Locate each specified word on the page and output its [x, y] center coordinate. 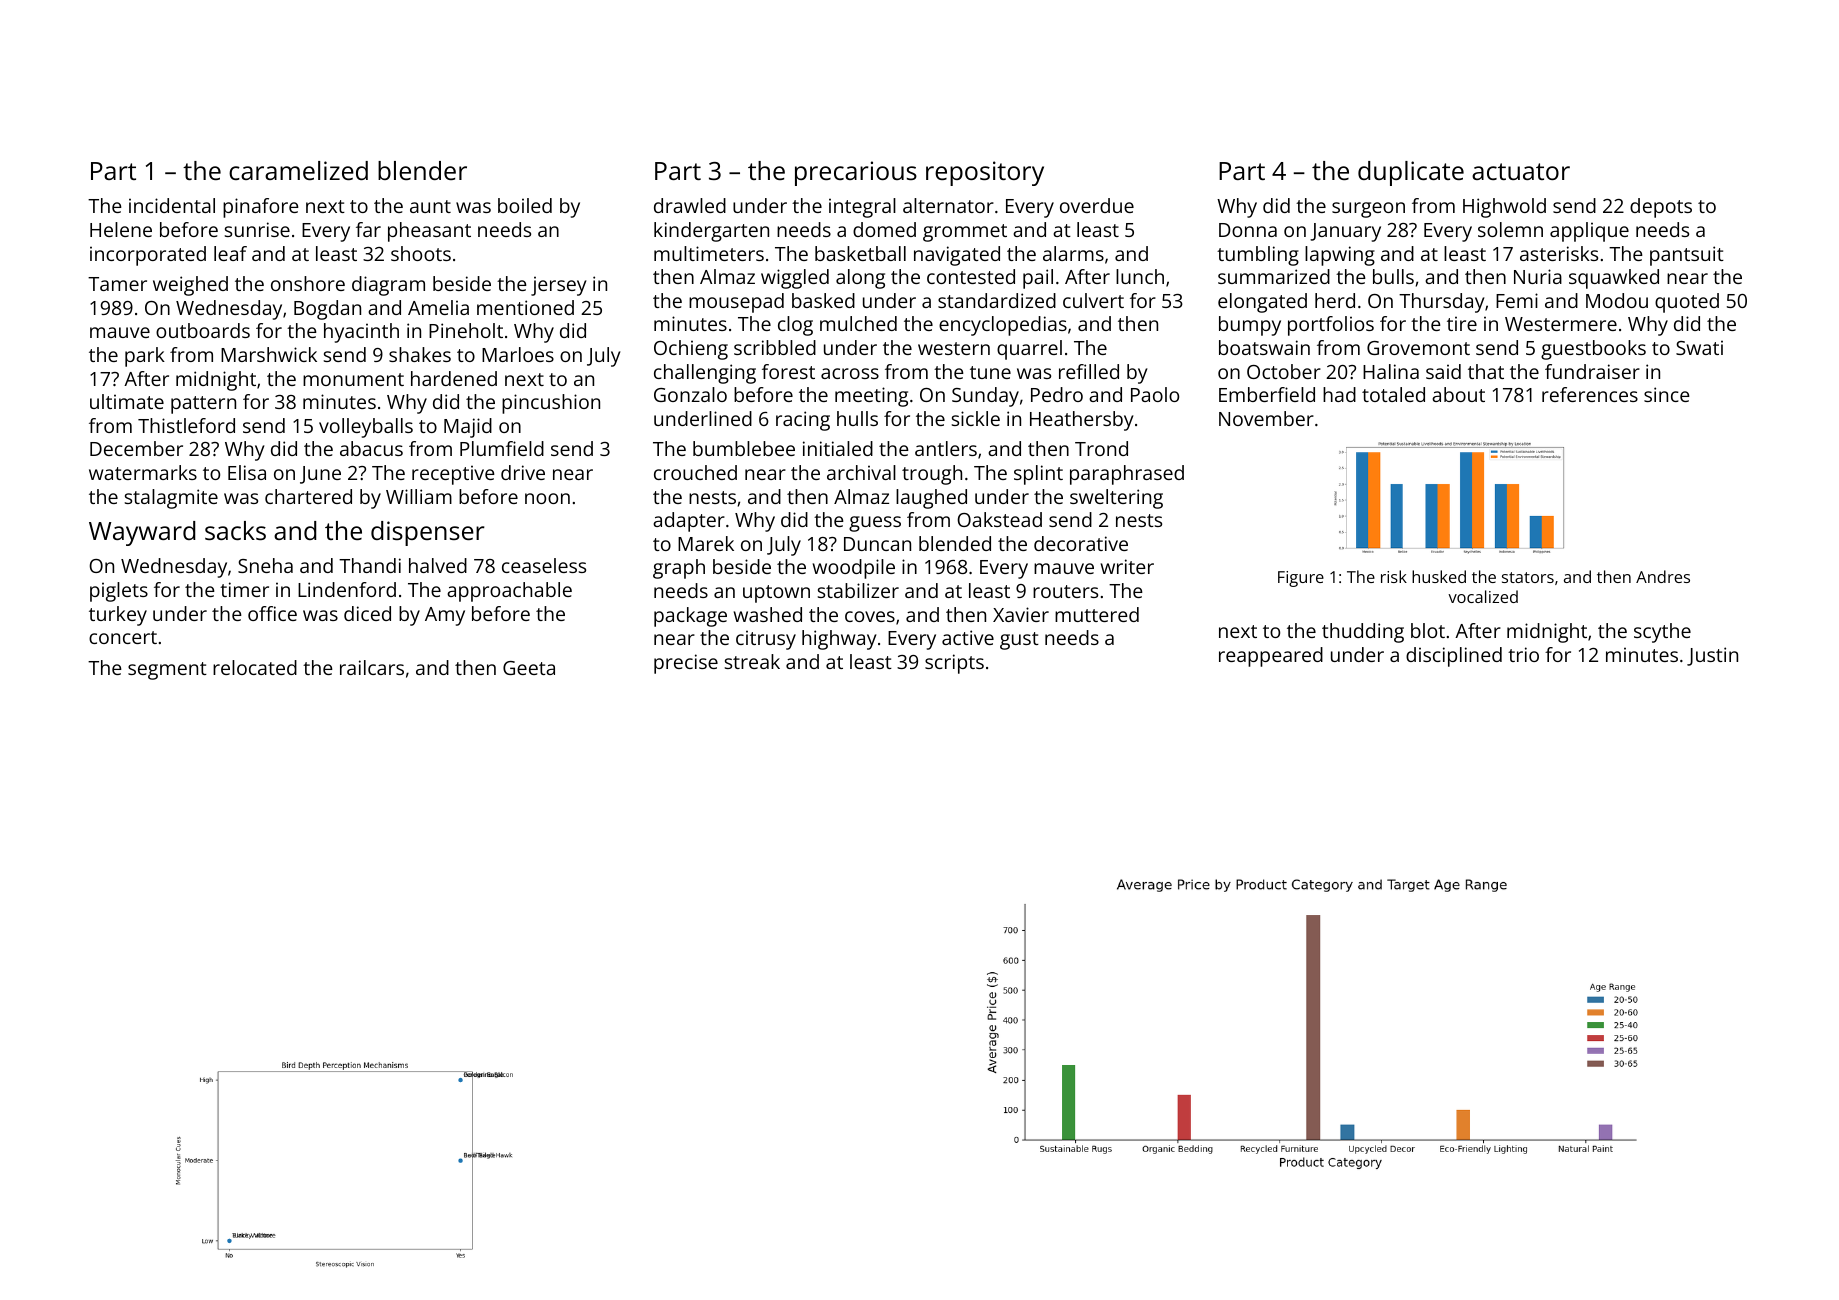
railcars [372, 667]
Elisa [247, 472]
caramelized [298, 170]
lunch [1140, 276]
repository [985, 173]
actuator [1521, 171]
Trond [1101, 448]
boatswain [1264, 347]
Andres [1663, 576]
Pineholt [466, 330]
